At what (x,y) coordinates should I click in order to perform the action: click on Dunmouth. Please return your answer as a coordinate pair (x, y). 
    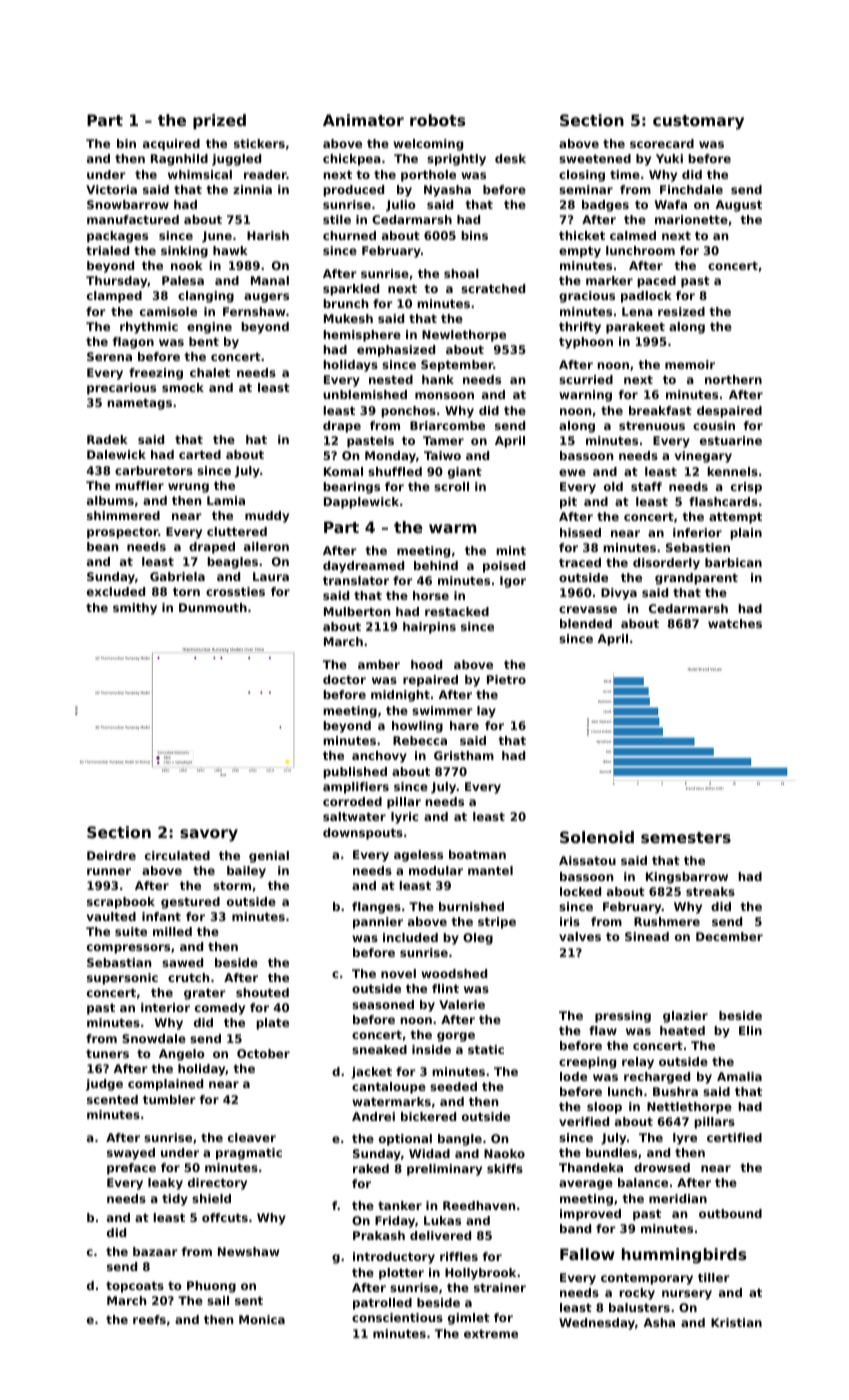
    Looking at the image, I should click on (213, 607).
